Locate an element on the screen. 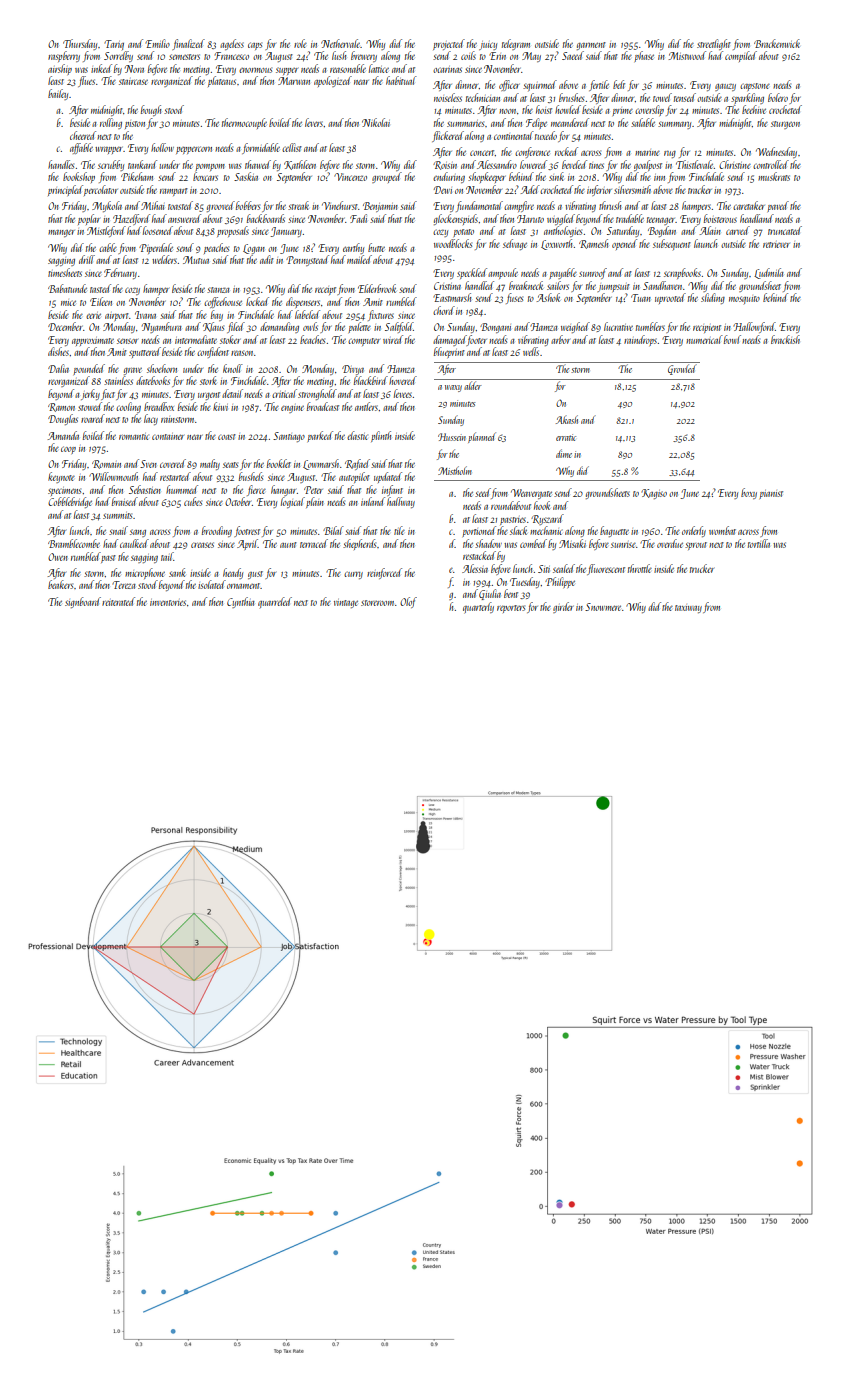 This screenshot has height=1400, width=849. vintage is located at coordinates (346, 603).
